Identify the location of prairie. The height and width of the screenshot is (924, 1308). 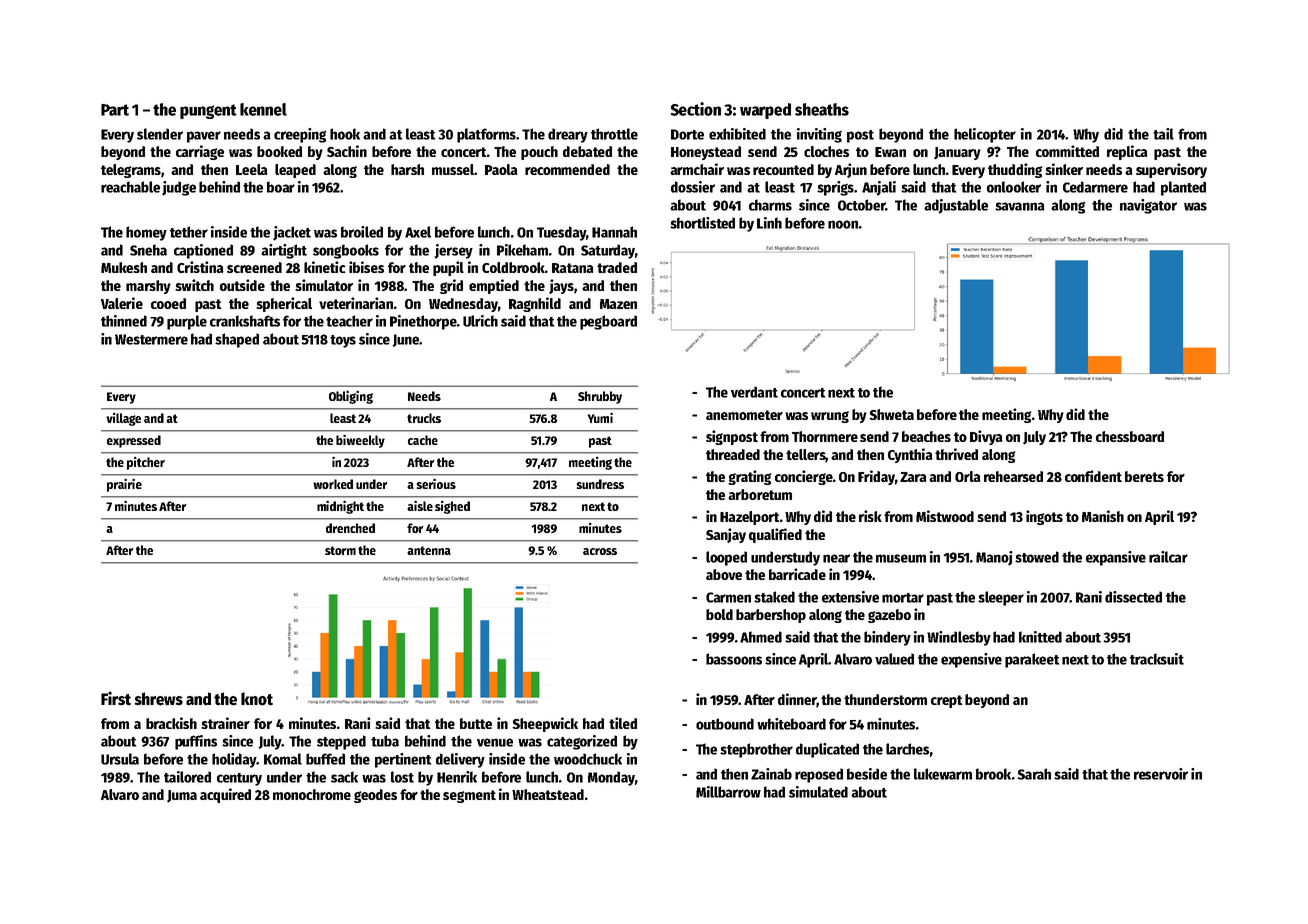
(124, 485).
